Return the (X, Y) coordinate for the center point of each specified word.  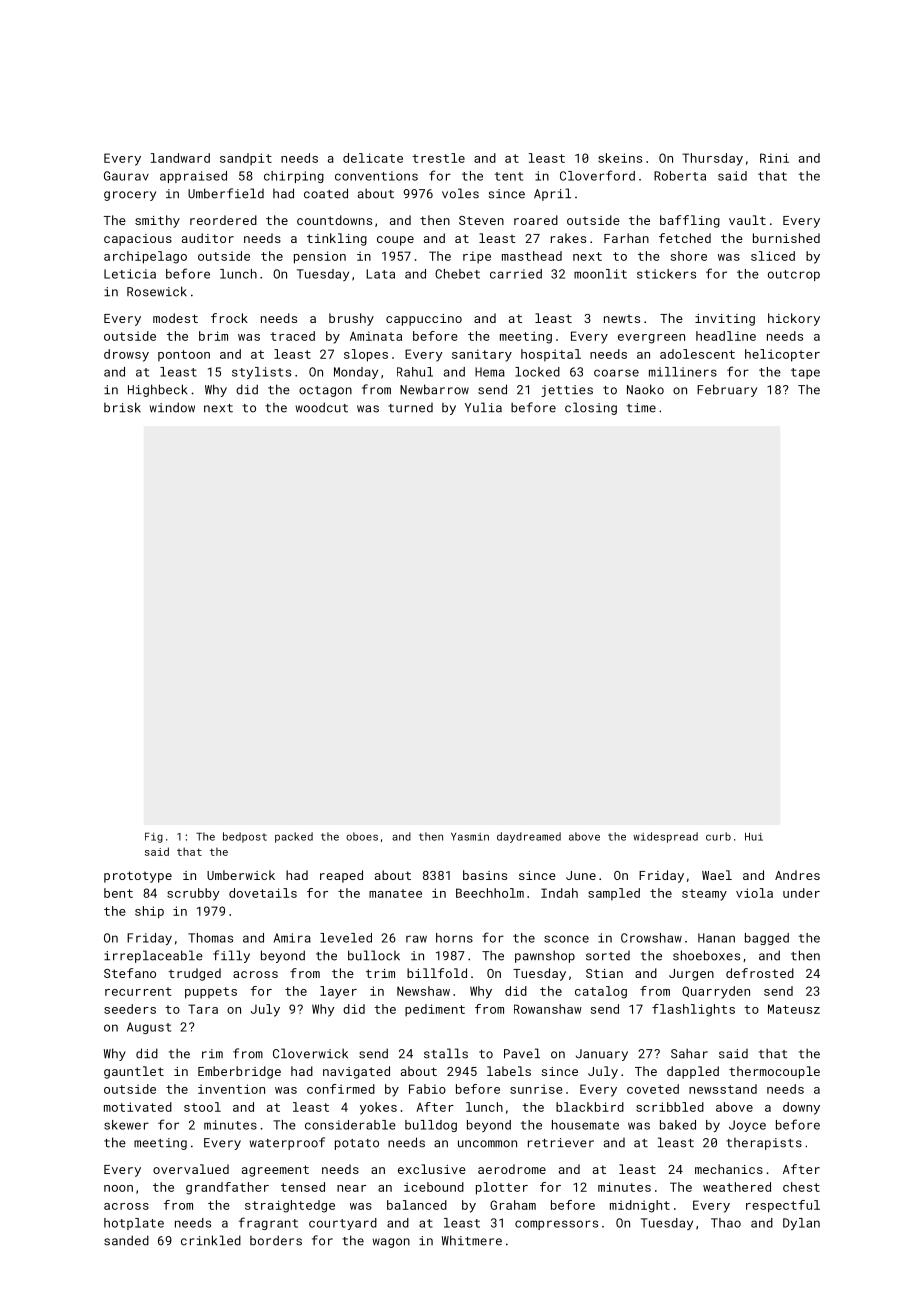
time (641, 408)
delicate (373, 158)
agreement (275, 1171)
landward (180, 158)
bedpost (245, 837)
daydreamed (529, 837)
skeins (620, 158)
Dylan (801, 1224)
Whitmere (472, 1240)
